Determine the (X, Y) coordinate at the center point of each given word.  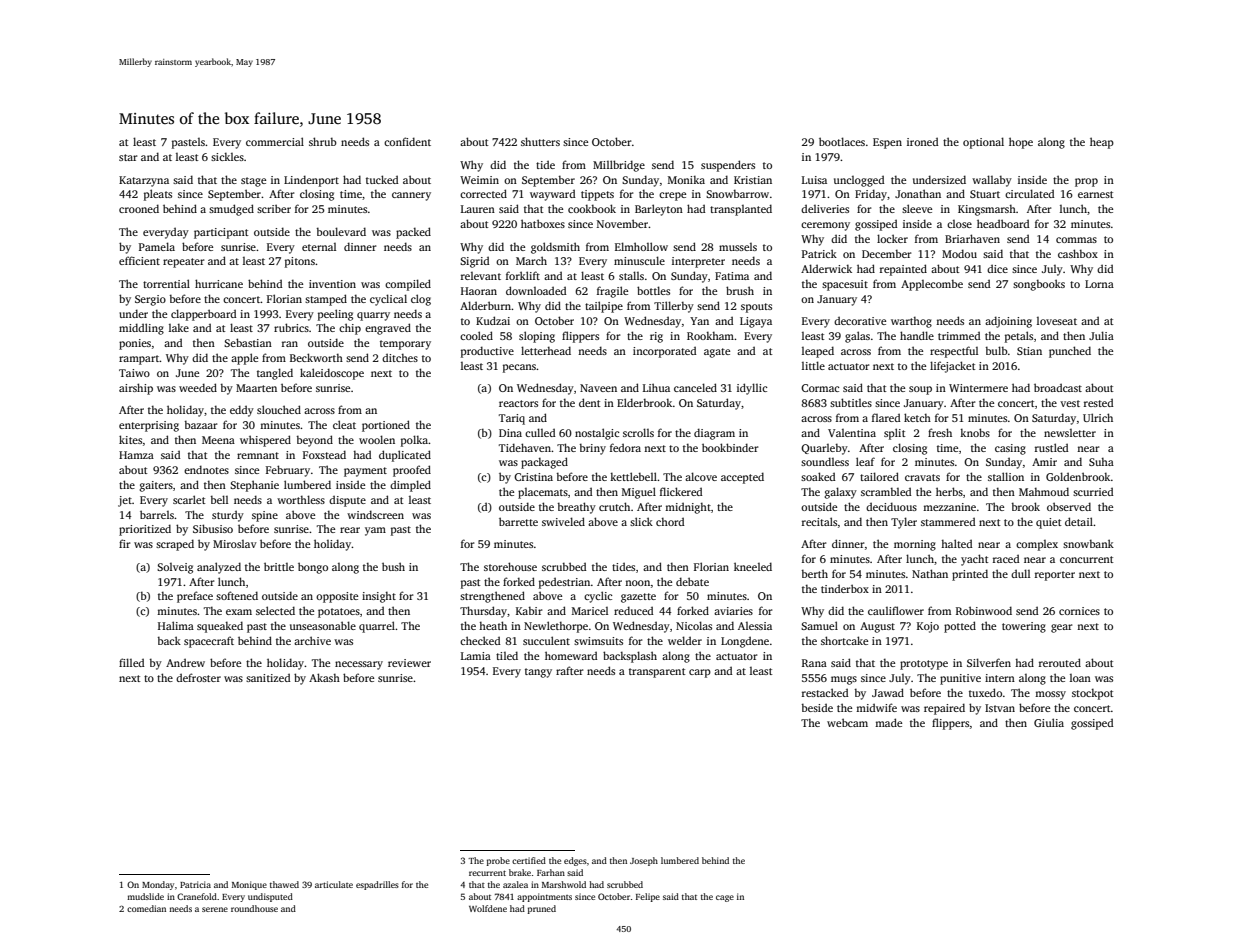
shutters (540, 141)
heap (1102, 143)
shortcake (844, 640)
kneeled (753, 566)
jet (125, 501)
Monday (158, 885)
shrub (323, 141)
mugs (844, 680)
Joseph (644, 861)
